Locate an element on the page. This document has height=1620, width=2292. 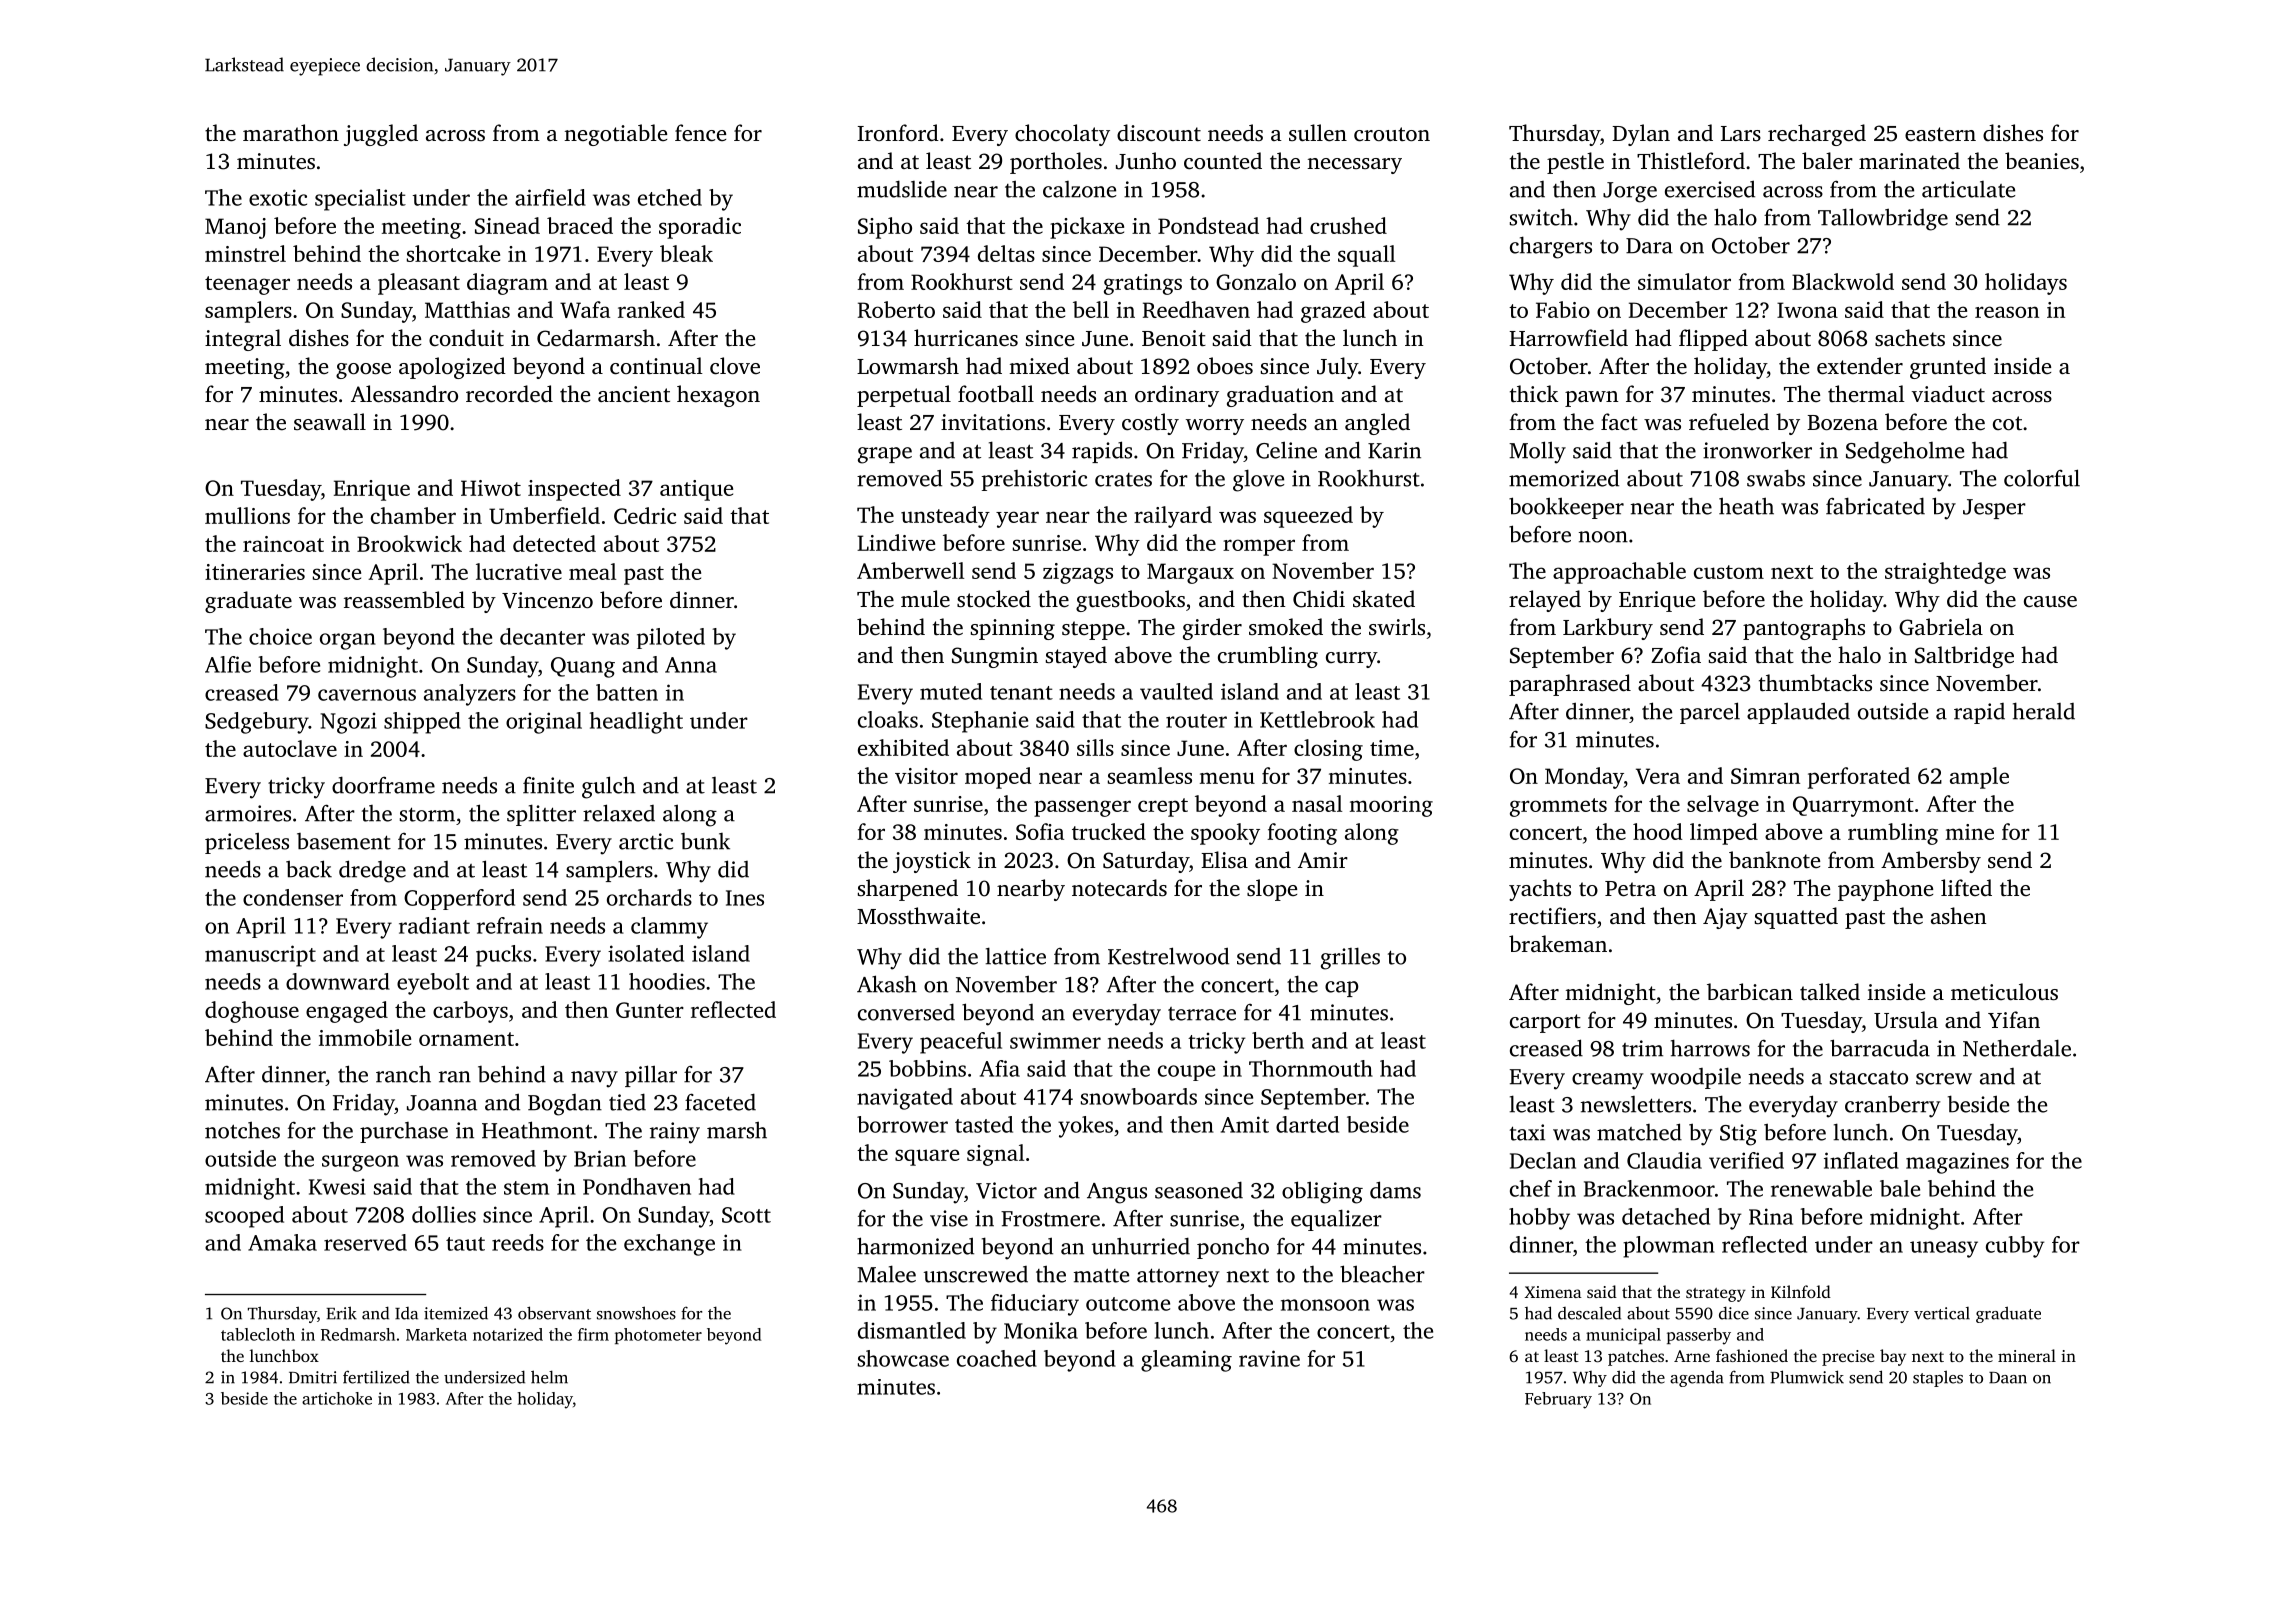
bobbins is located at coordinates (927, 1068).
